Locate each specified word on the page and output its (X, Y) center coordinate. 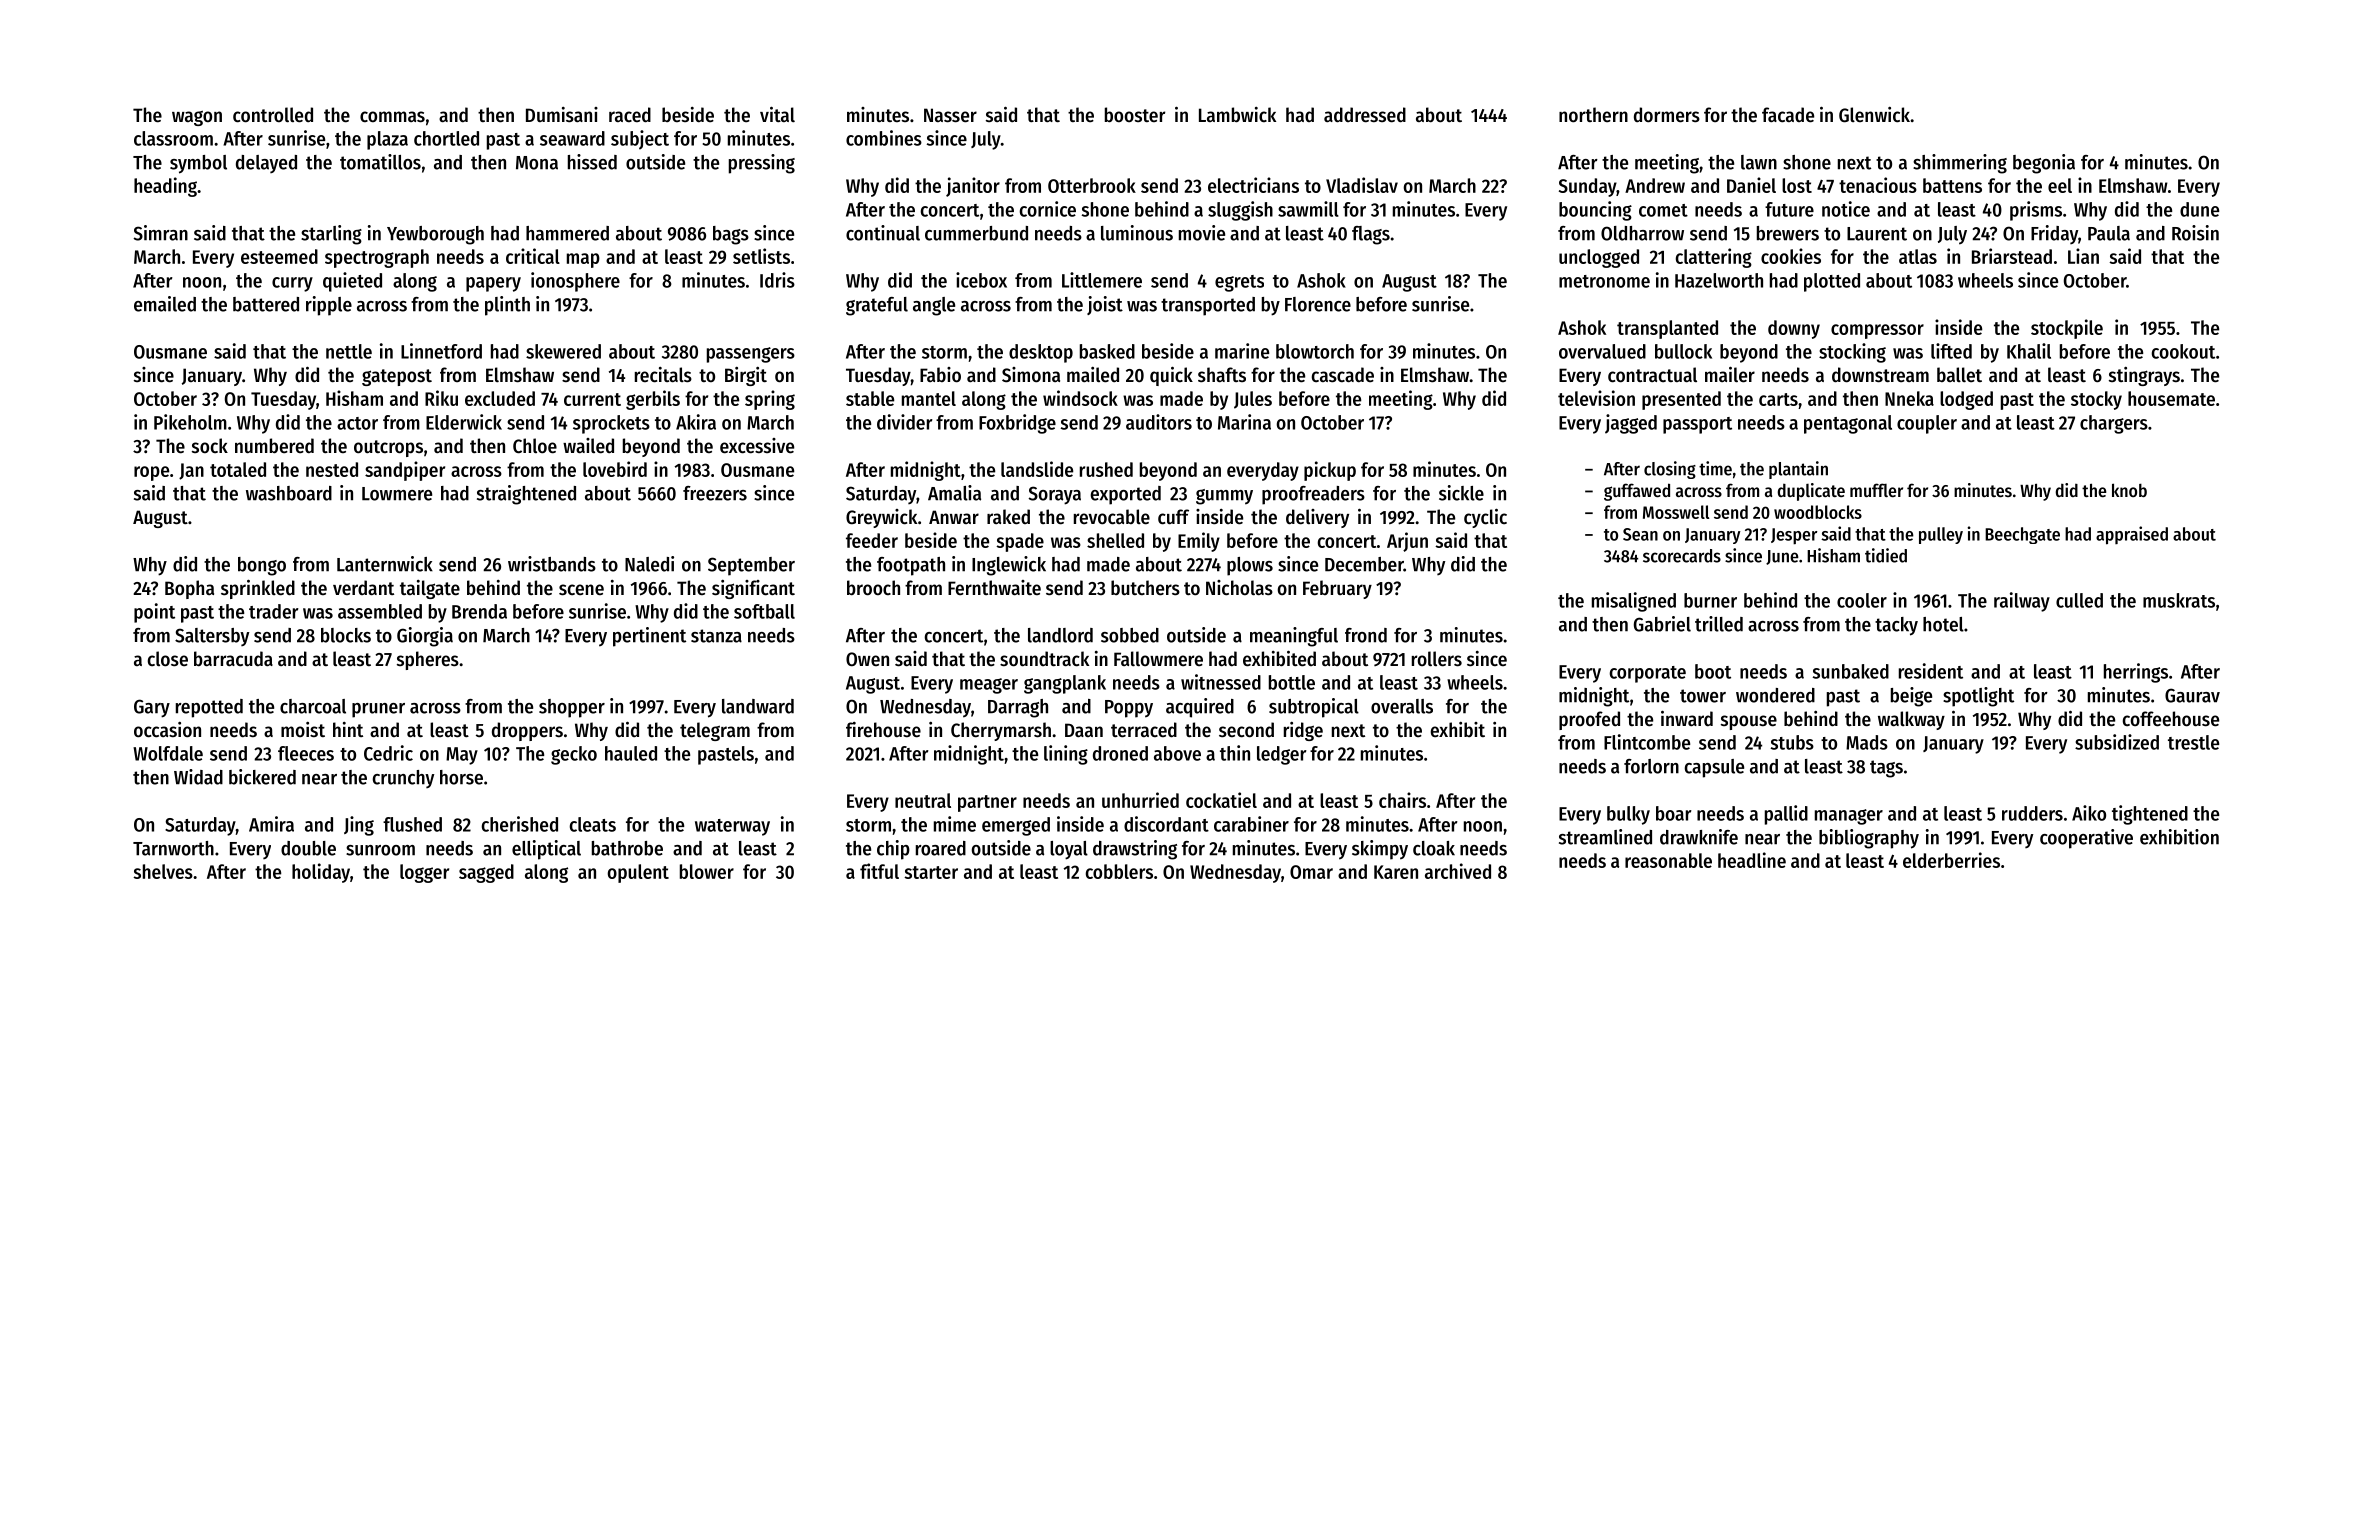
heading (165, 187)
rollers (1437, 659)
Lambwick (1237, 114)
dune (2199, 209)
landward (758, 706)
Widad (198, 777)
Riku (441, 398)
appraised (2132, 535)
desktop (1041, 353)
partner (987, 803)
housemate (2171, 398)
